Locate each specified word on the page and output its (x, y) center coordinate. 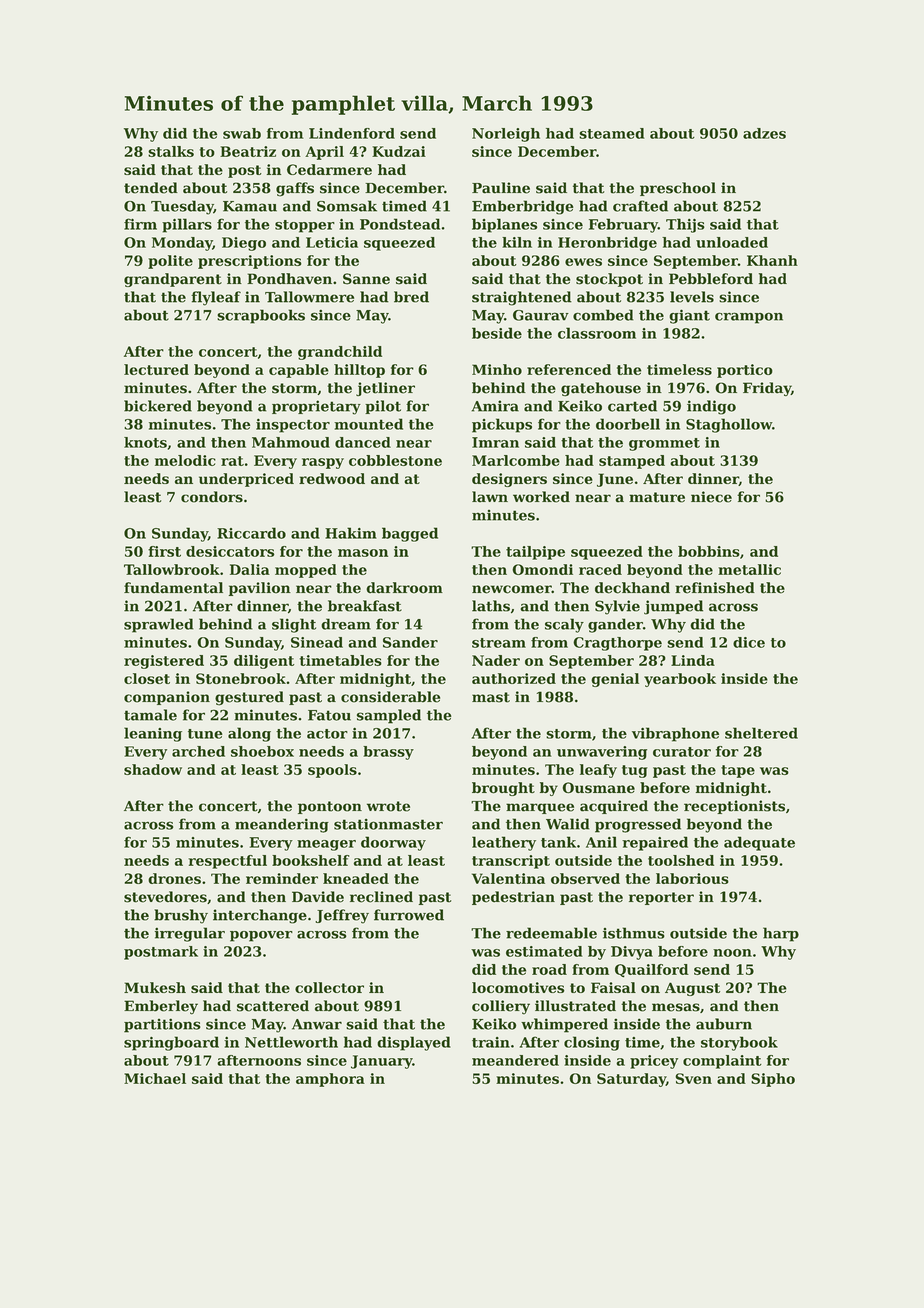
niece (711, 497)
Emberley (161, 1007)
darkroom (404, 588)
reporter (661, 898)
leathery (504, 843)
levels (692, 297)
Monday (182, 244)
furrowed (409, 915)
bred (411, 297)
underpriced (246, 480)
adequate (759, 843)
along (249, 734)
